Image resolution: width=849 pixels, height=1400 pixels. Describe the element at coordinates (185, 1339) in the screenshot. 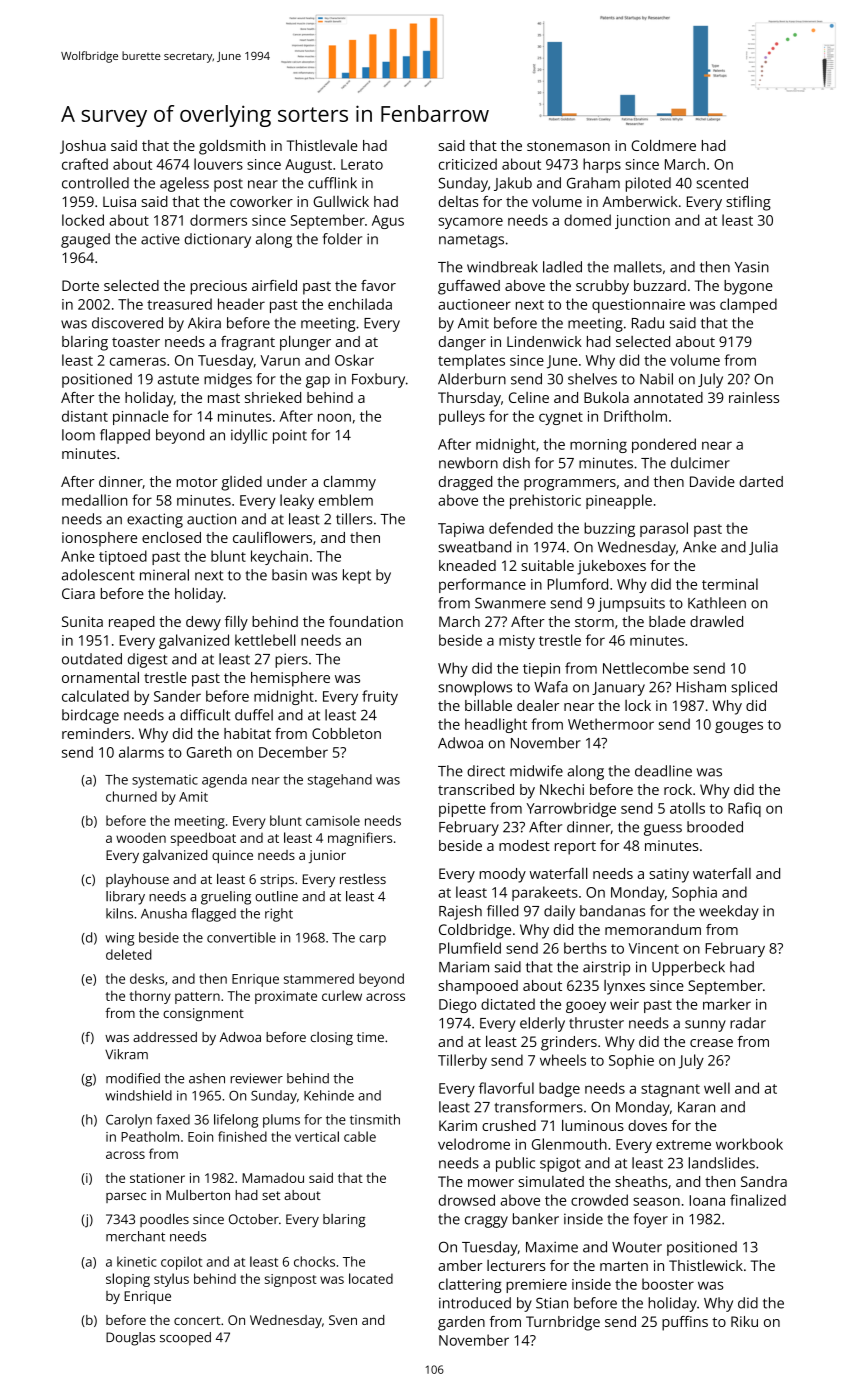

I see `scooped` at that location.
